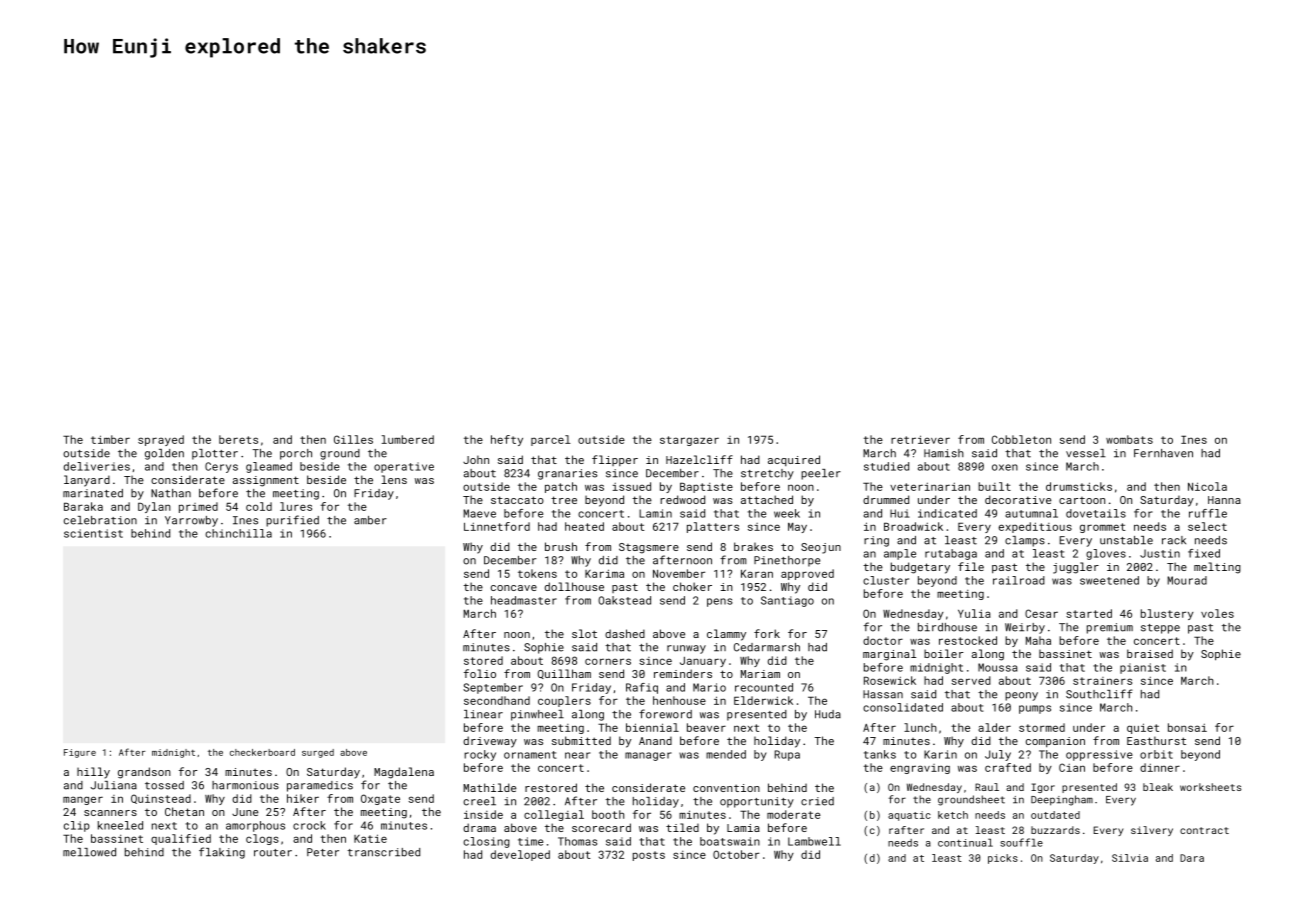 This screenshot has width=1308, height=924. Describe the element at coordinates (1187, 580) in the screenshot. I see `Mourad` at that location.
